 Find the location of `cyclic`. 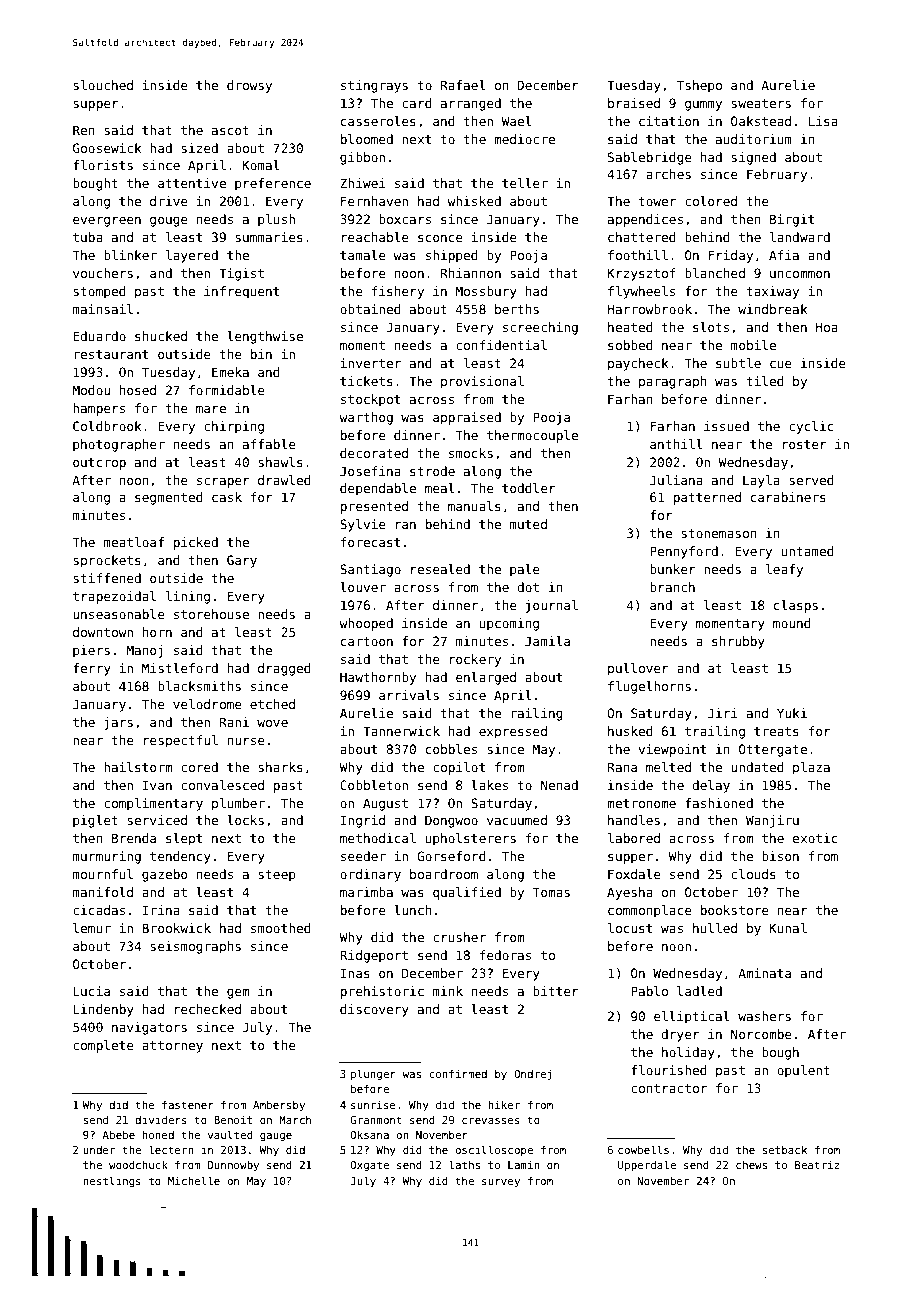

cyclic is located at coordinates (811, 427).
